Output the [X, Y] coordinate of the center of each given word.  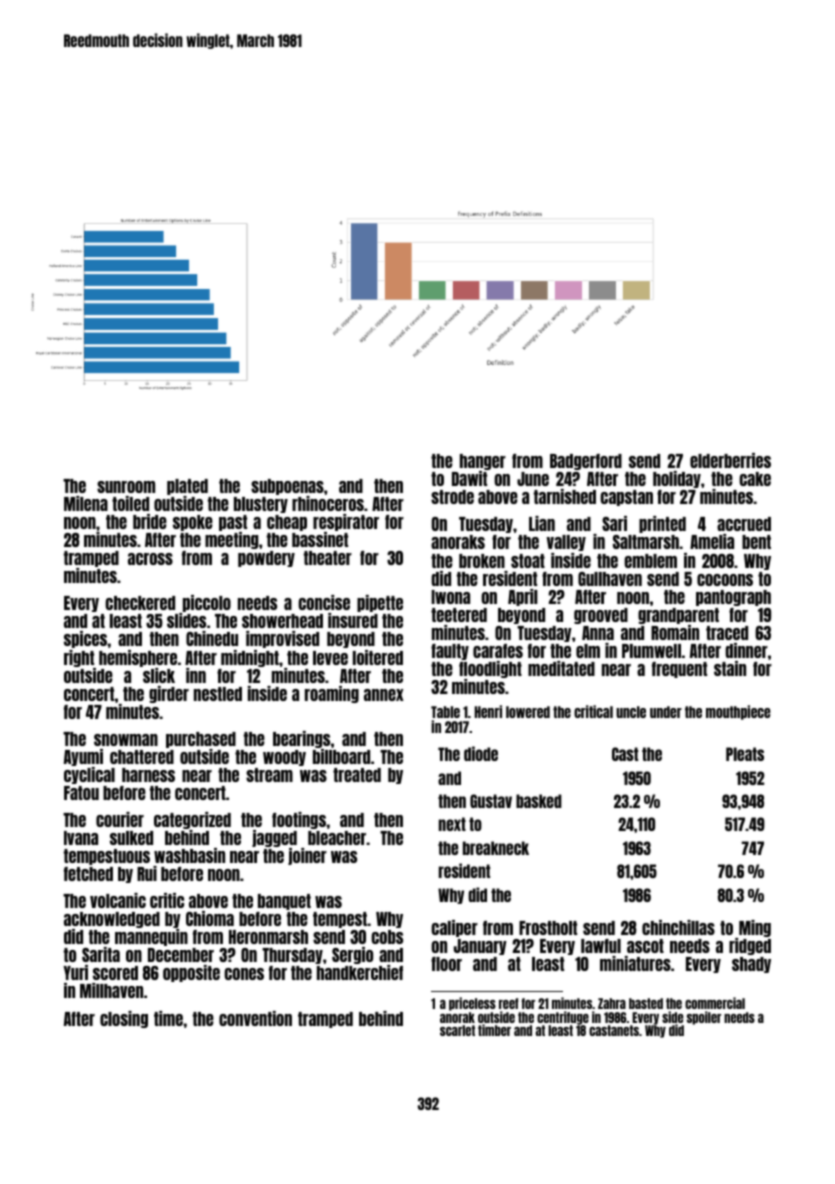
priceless [472, 1004]
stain [730, 668]
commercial [715, 1003]
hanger [483, 462]
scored [115, 973]
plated [187, 487]
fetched [88, 874]
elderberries [730, 460]
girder [169, 694]
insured [353, 620]
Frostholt [548, 928]
